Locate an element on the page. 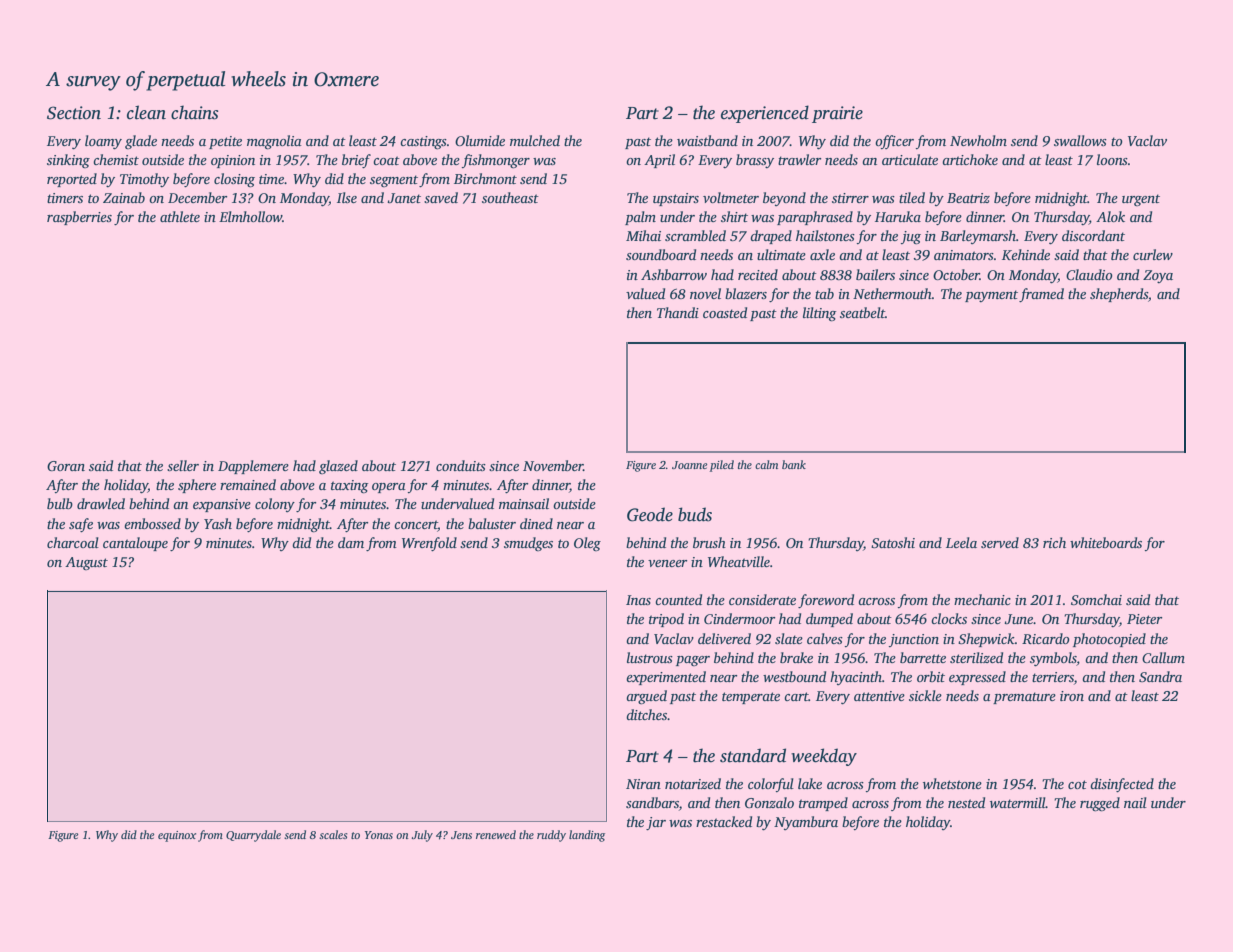 The image size is (1233, 952). renewed is located at coordinates (496, 834).
